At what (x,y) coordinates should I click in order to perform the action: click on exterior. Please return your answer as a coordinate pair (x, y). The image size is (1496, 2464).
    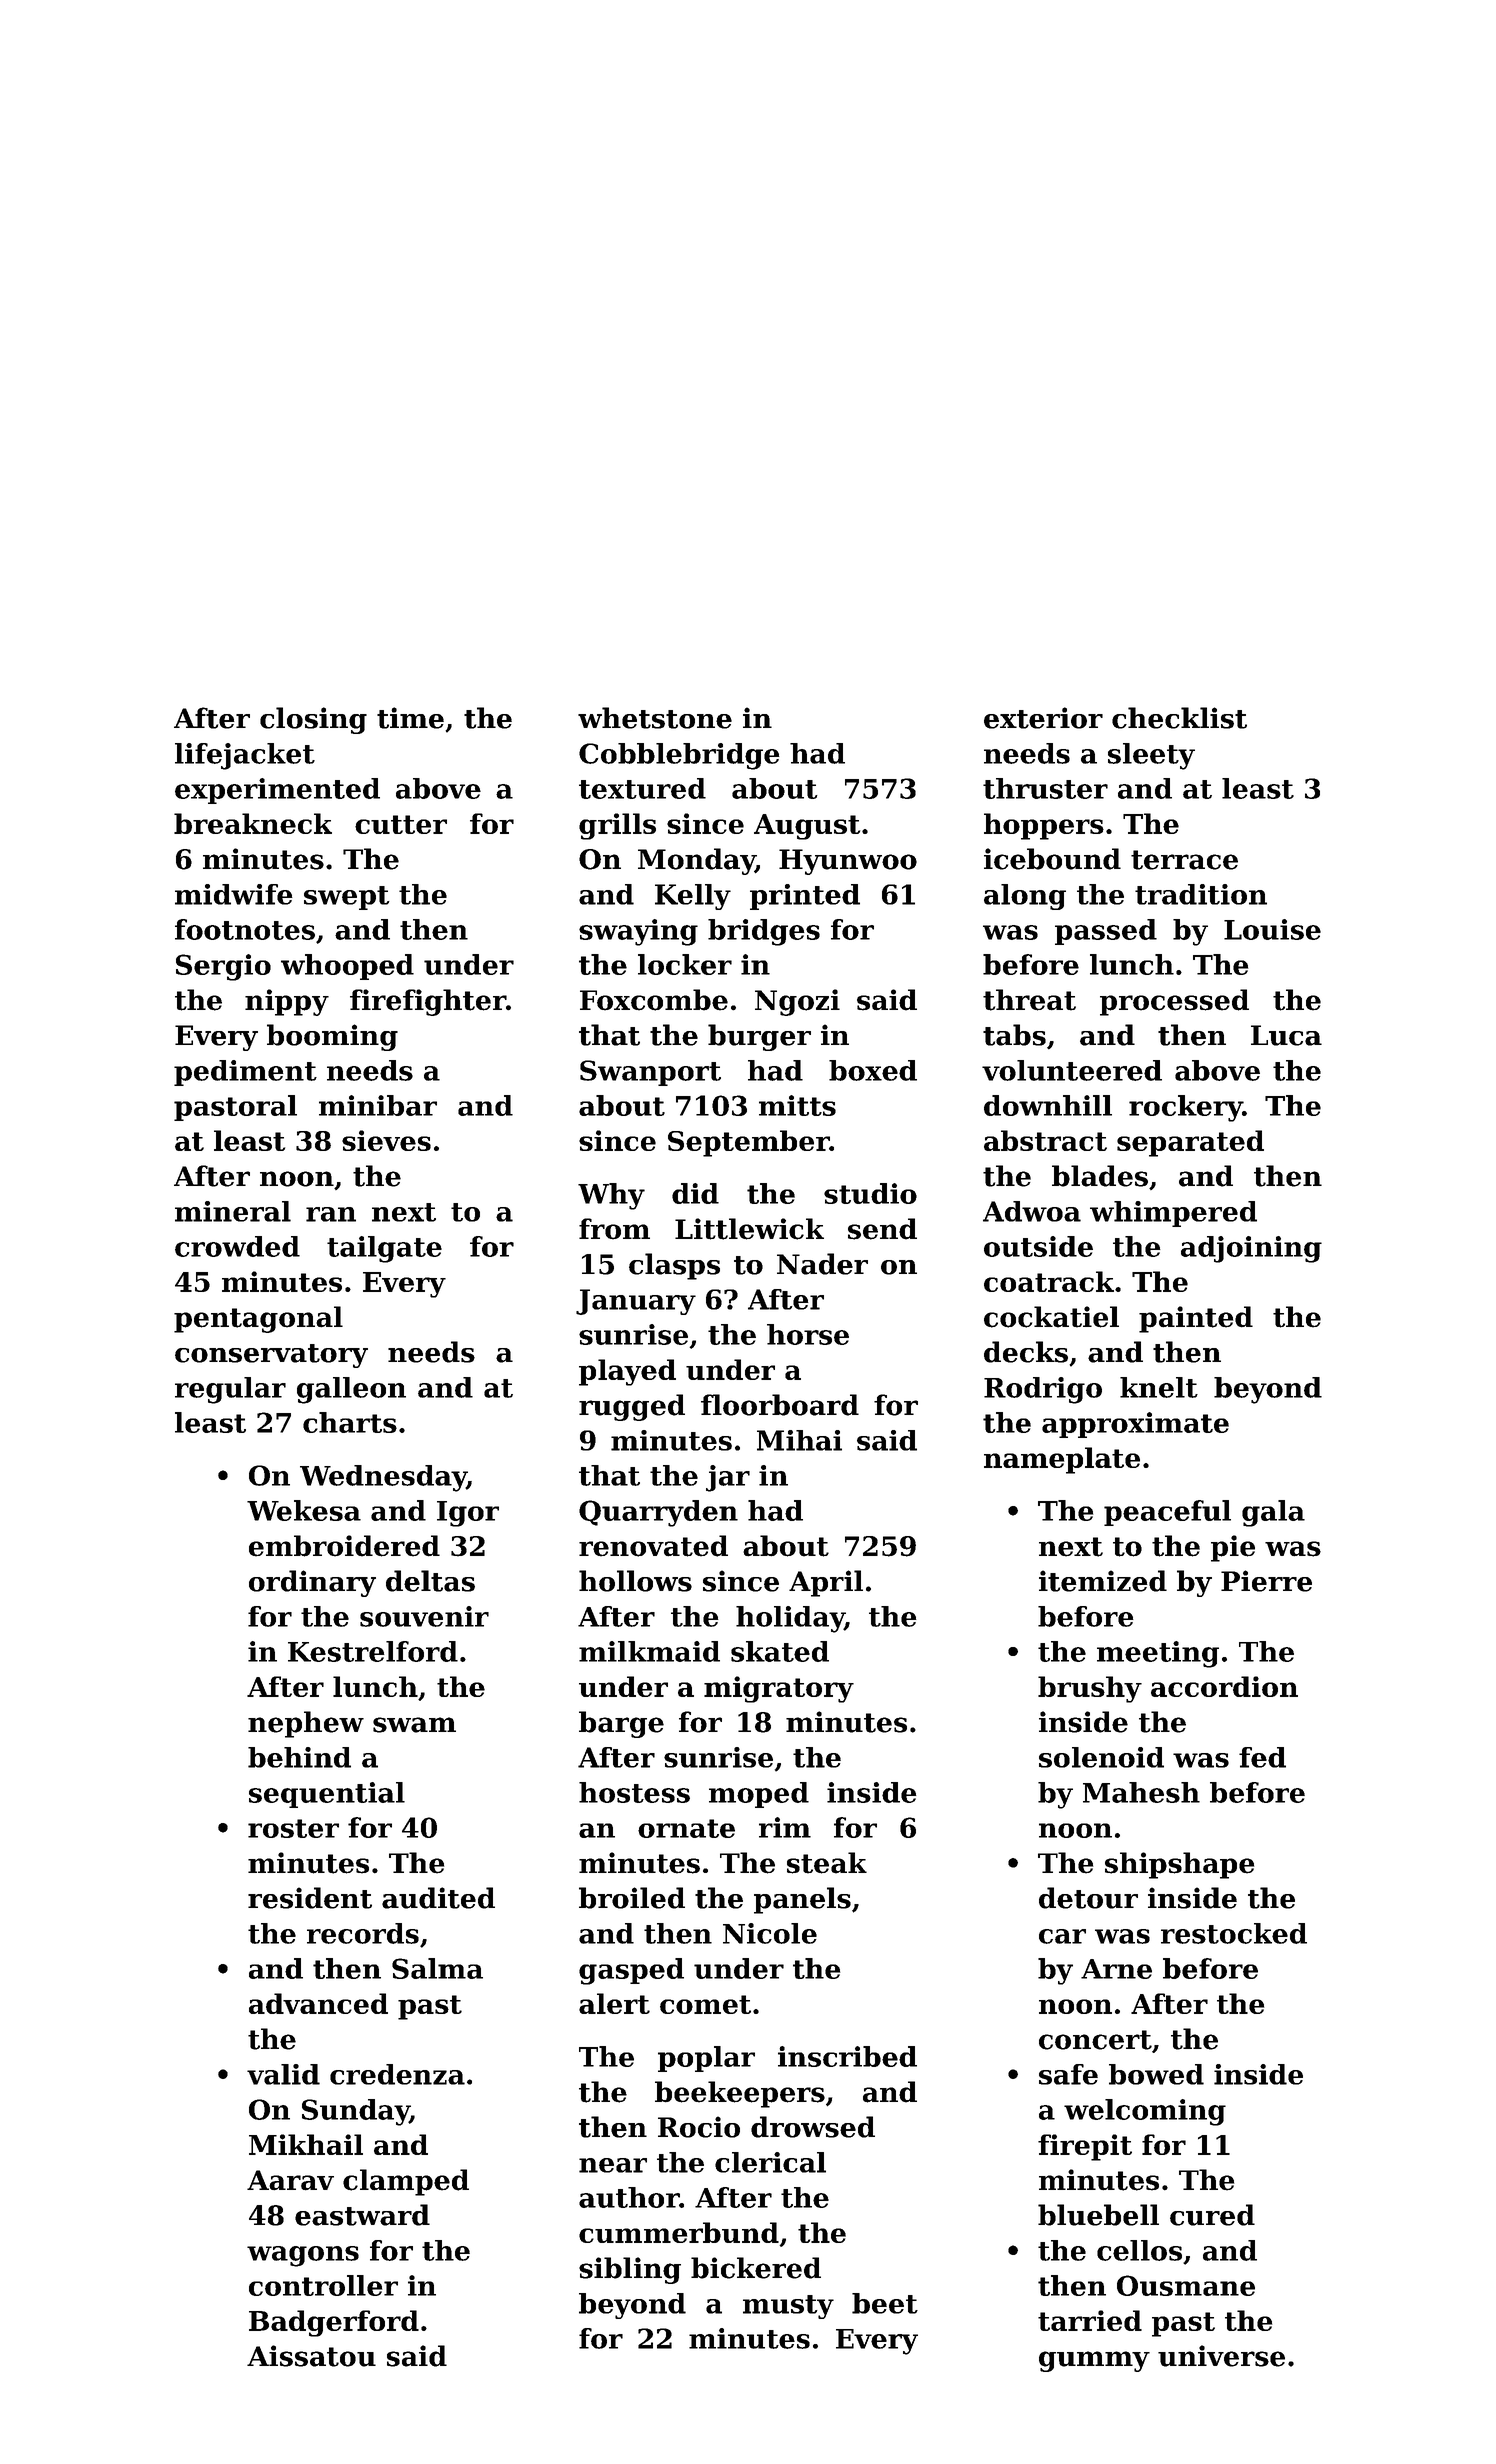
    Looking at the image, I should click on (1043, 718).
